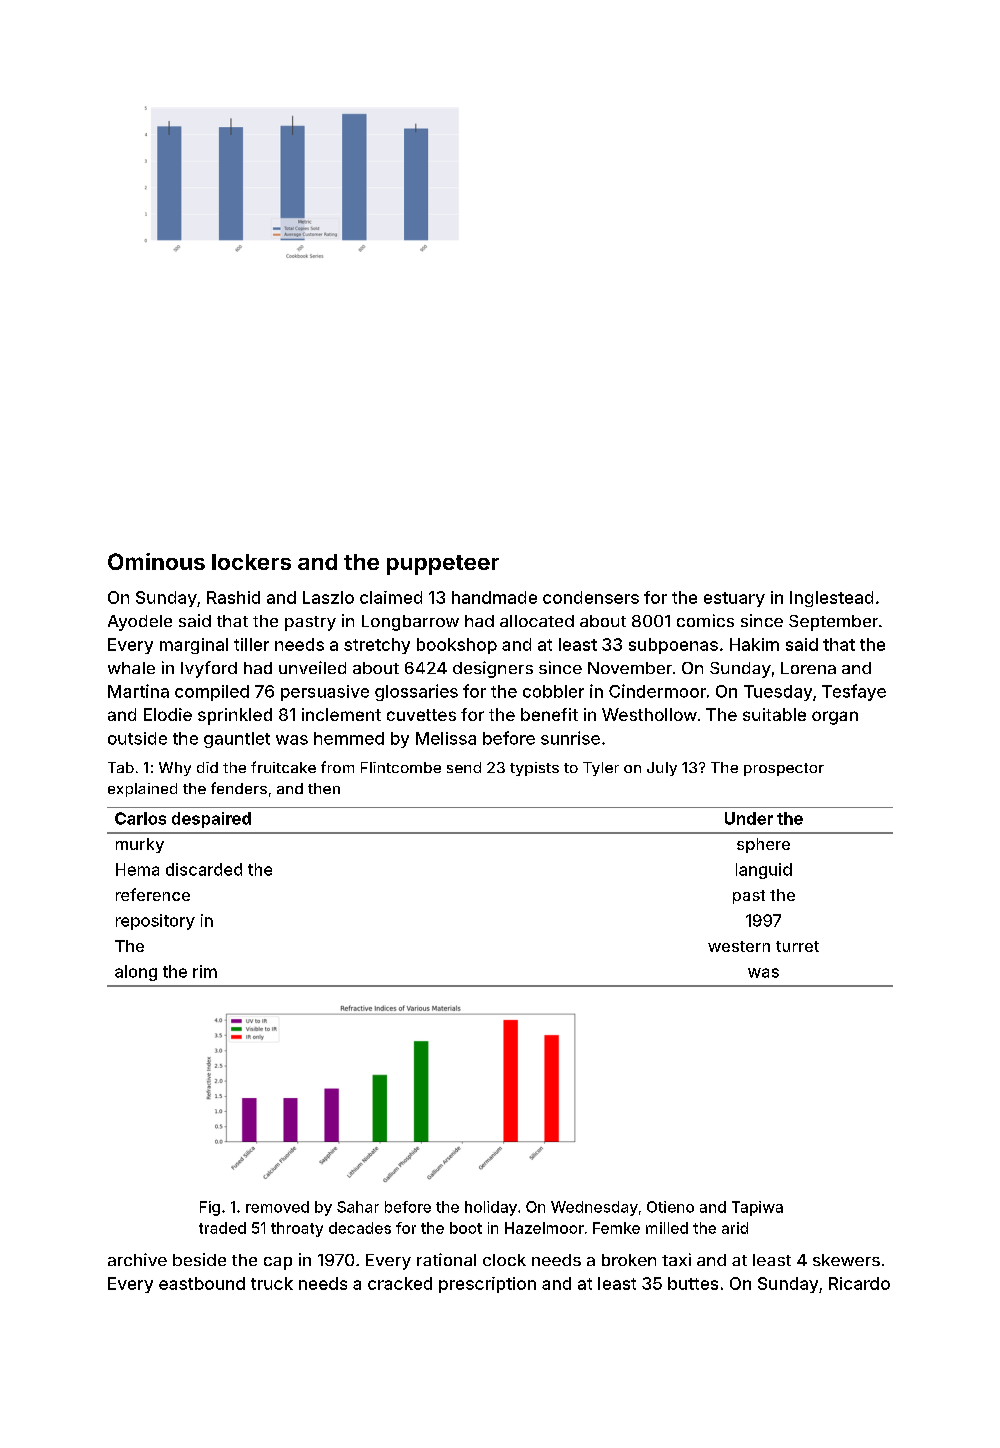 The height and width of the screenshot is (1448, 1000). I want to click on removed, so click(277, 1207).
